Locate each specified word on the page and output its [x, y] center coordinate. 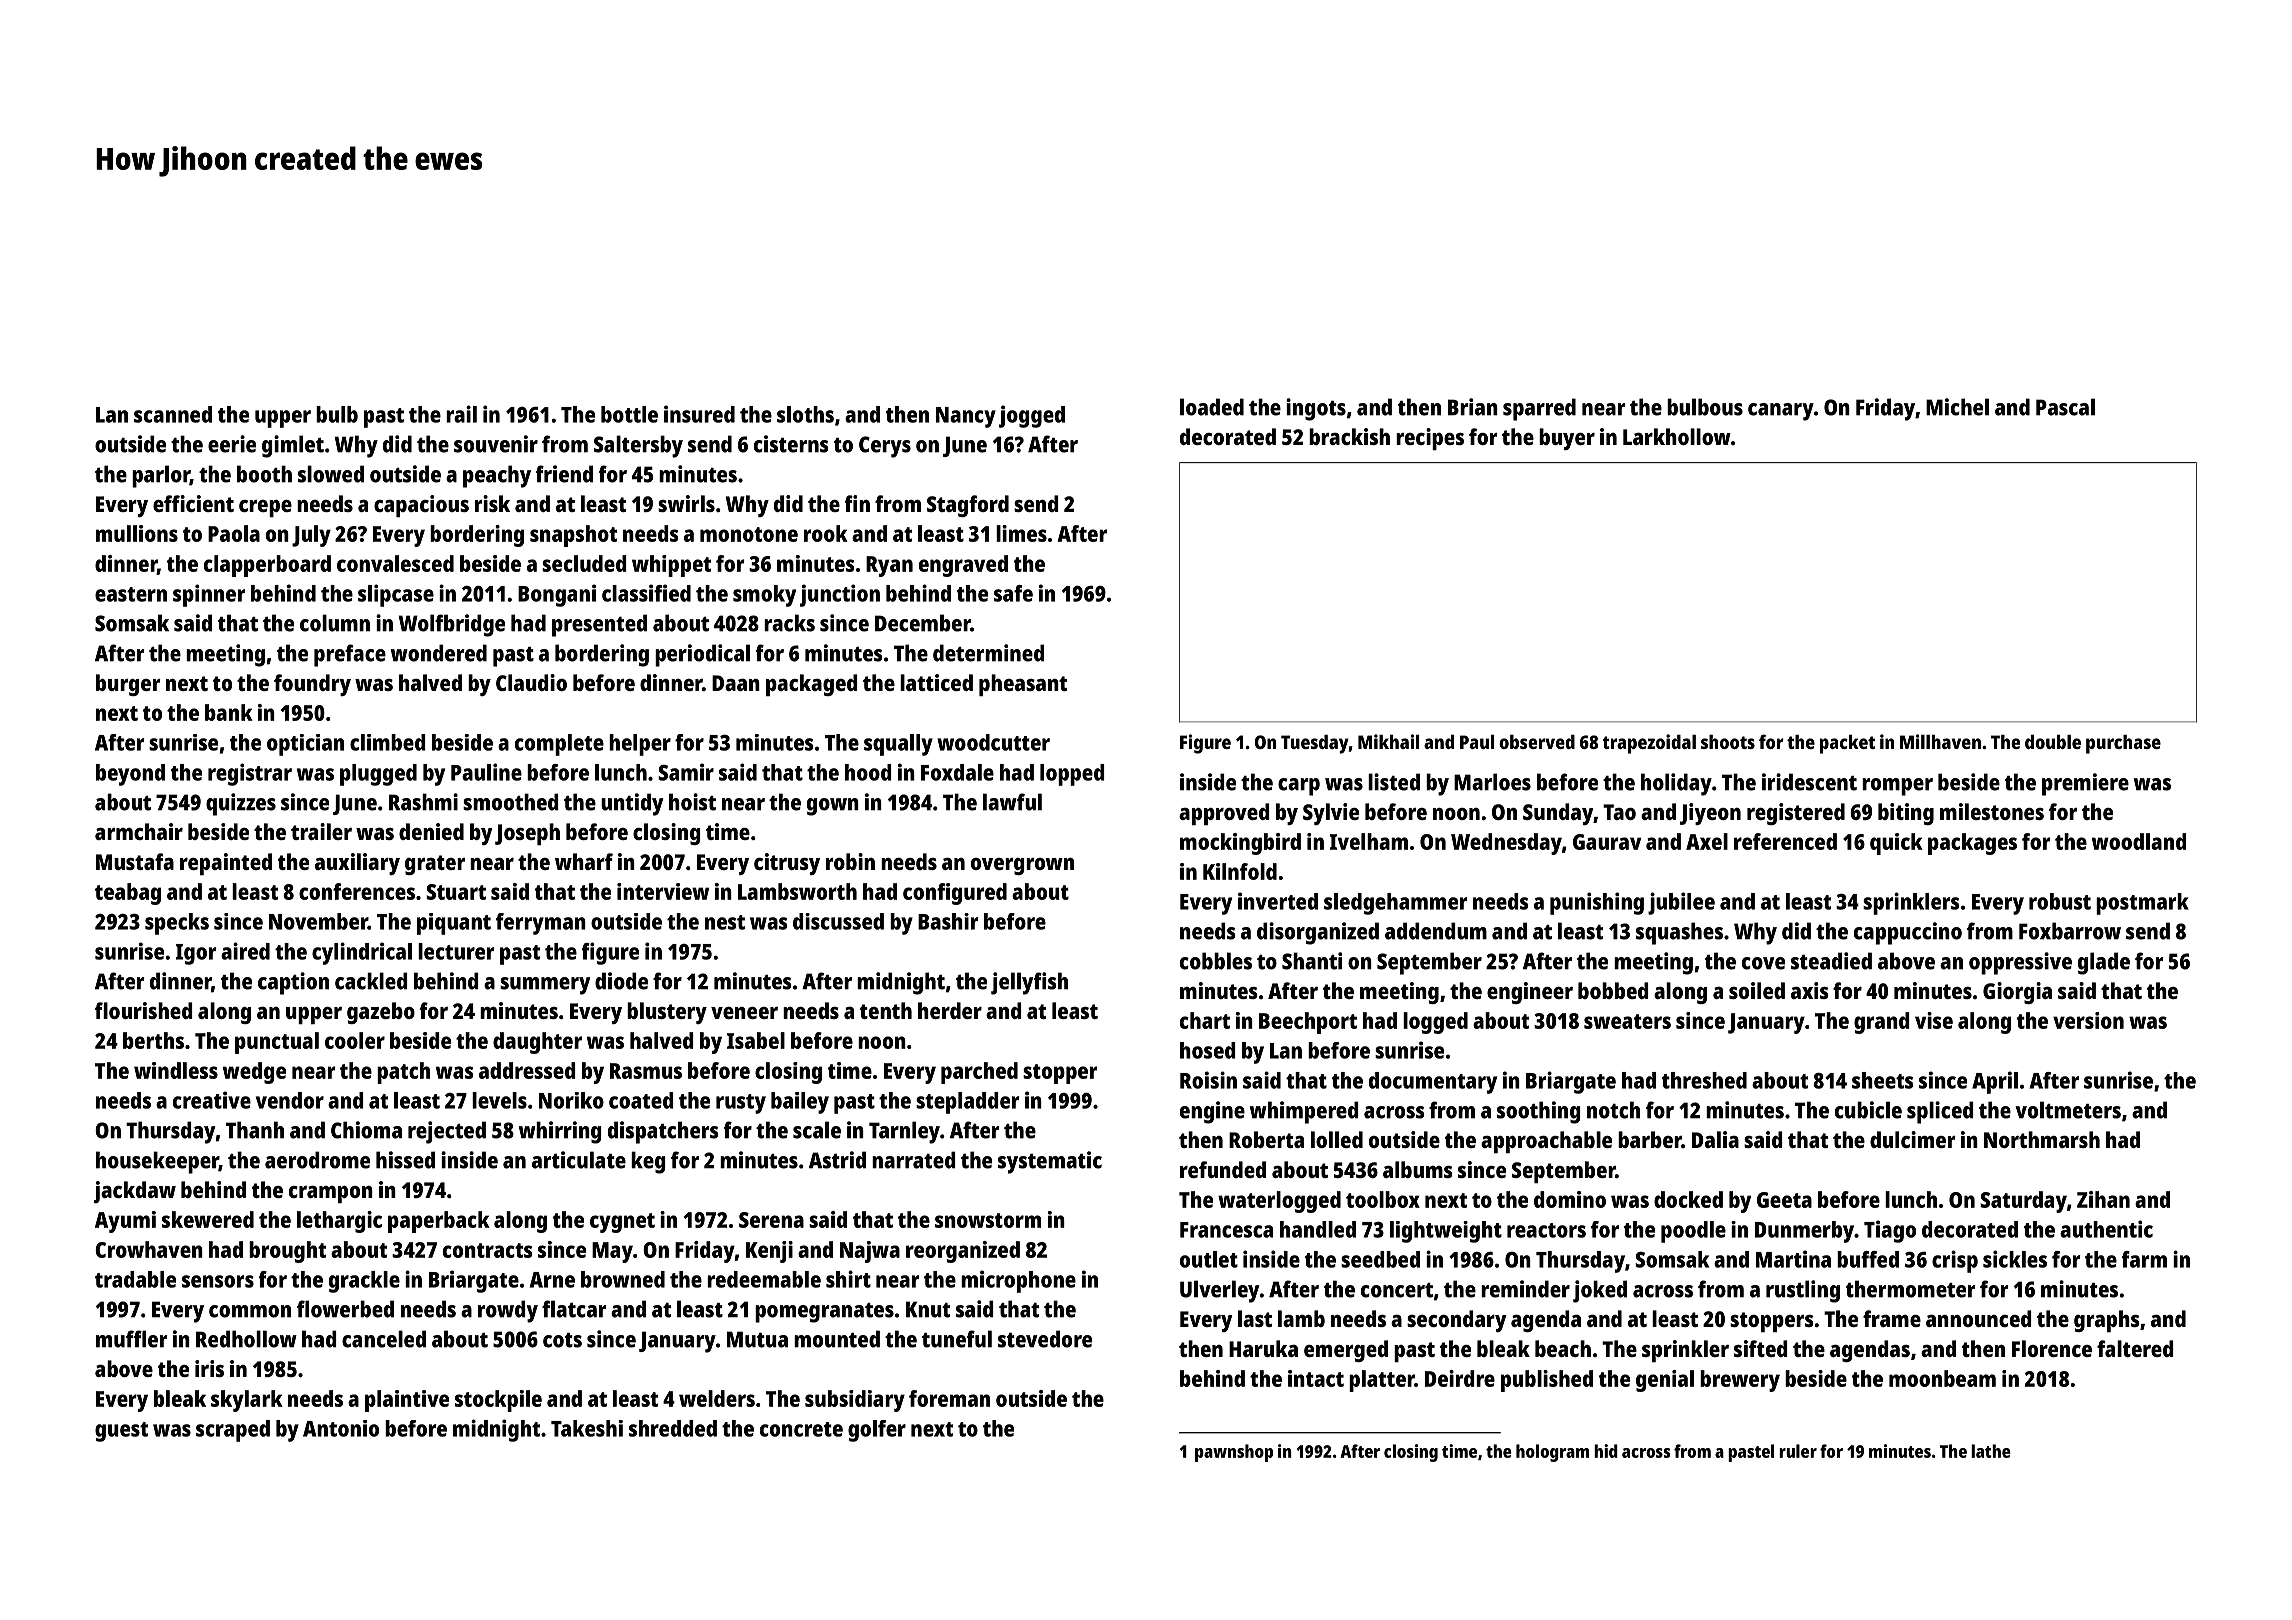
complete [559, 745]
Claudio [531, 682]
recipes [1430, 439]
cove [1763, 963]
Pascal [2065, 407]
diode [621, 981]
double [2053, 742]
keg [648, 1162]
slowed [331, 474]
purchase [2123, 744]
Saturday [2023, 1202]
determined [988, 653]
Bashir [948, 921]
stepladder [967, 1103]
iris [209, 1368]
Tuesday [1315, 744]
